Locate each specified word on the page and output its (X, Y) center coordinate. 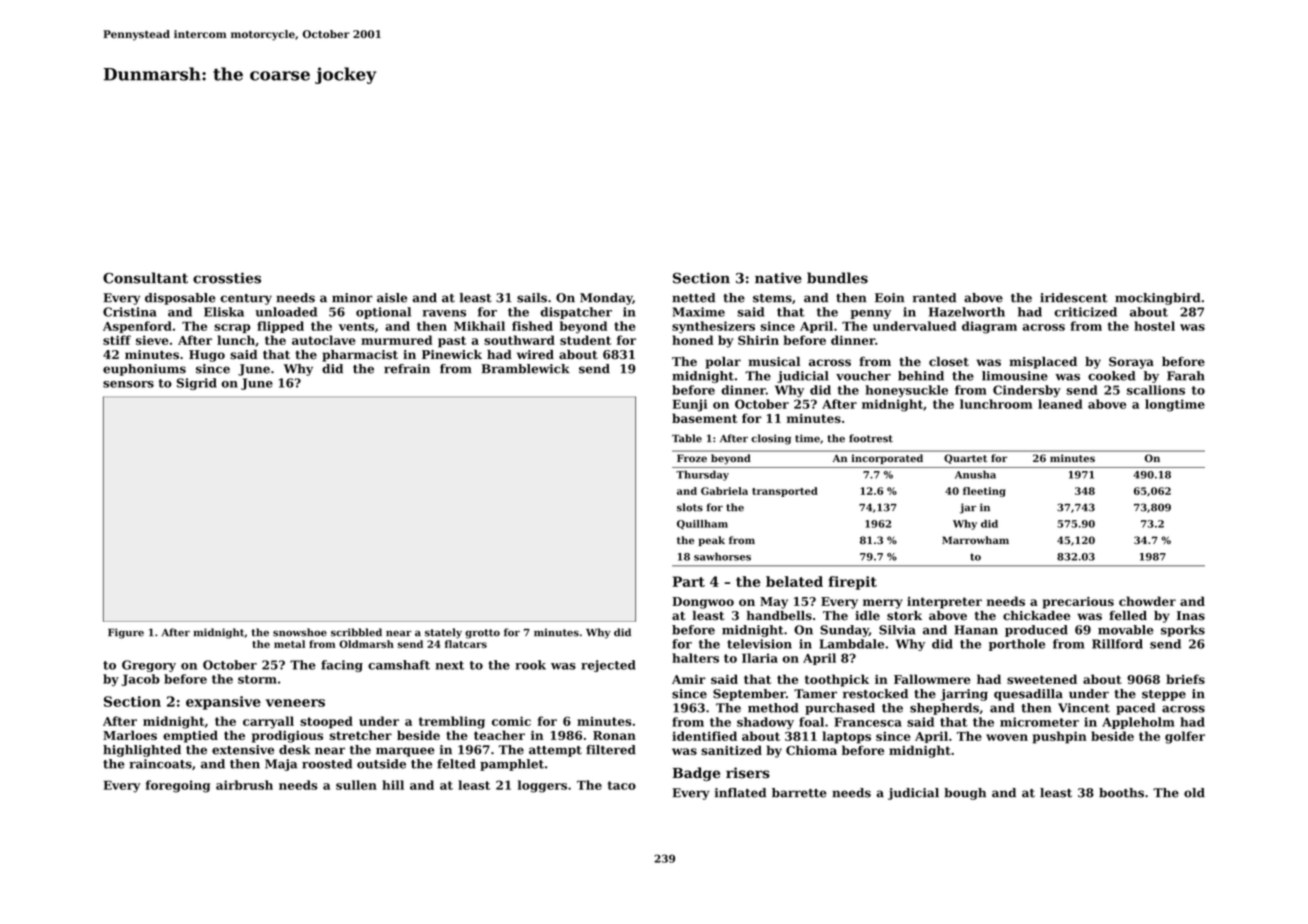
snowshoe (300, 632)
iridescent (1074, 298)
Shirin (758, 340)
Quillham (702, 524)
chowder (1147, 601)
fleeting (984, 492)
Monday (606, 299)
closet (949, 362)
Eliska (224, 312)
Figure (126, 633)
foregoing (178, 786)
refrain (407, 369)
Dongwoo (703, 603)
